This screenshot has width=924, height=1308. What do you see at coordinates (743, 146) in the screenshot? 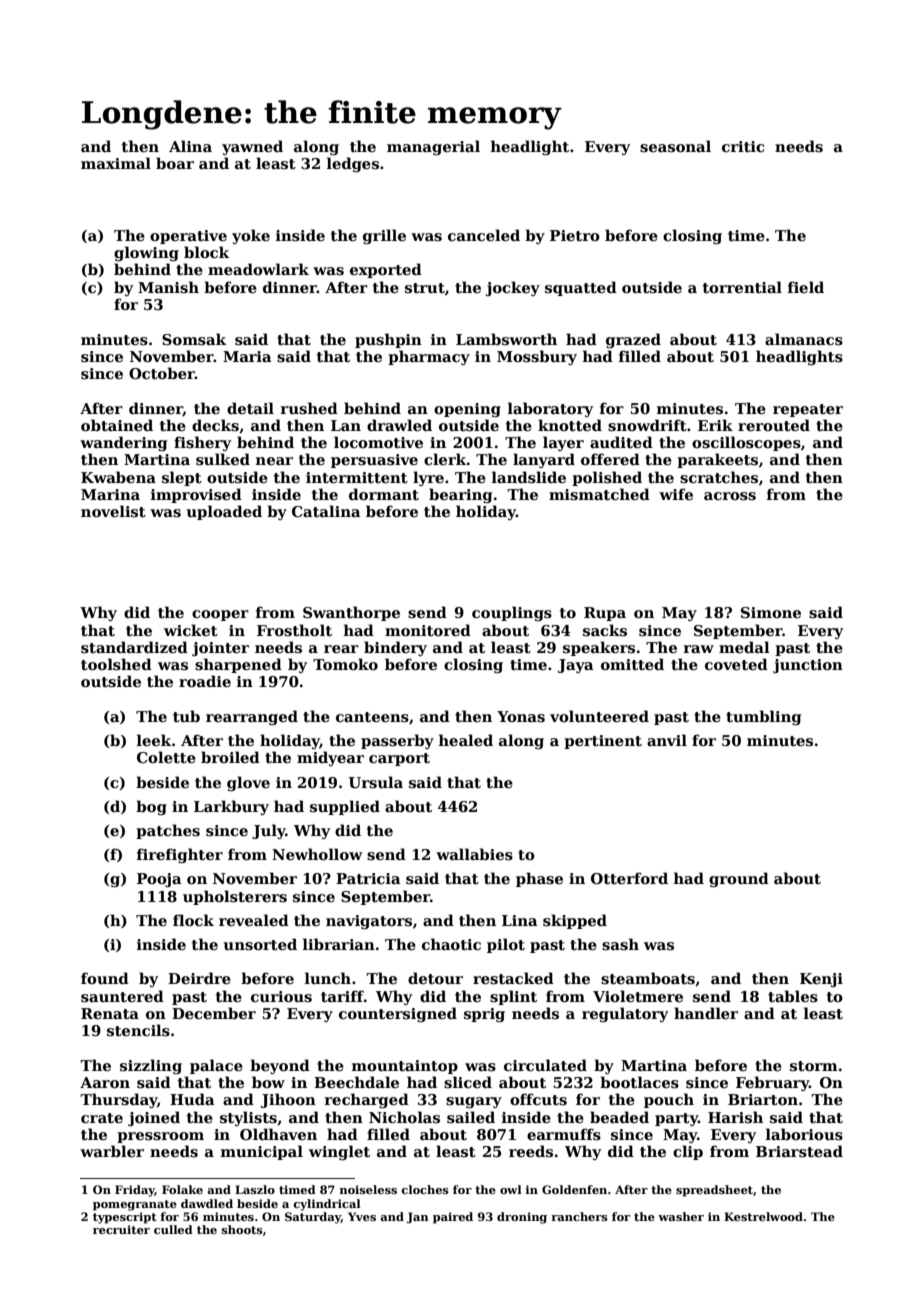
I see `critic` at bounding box center [743, 146].
